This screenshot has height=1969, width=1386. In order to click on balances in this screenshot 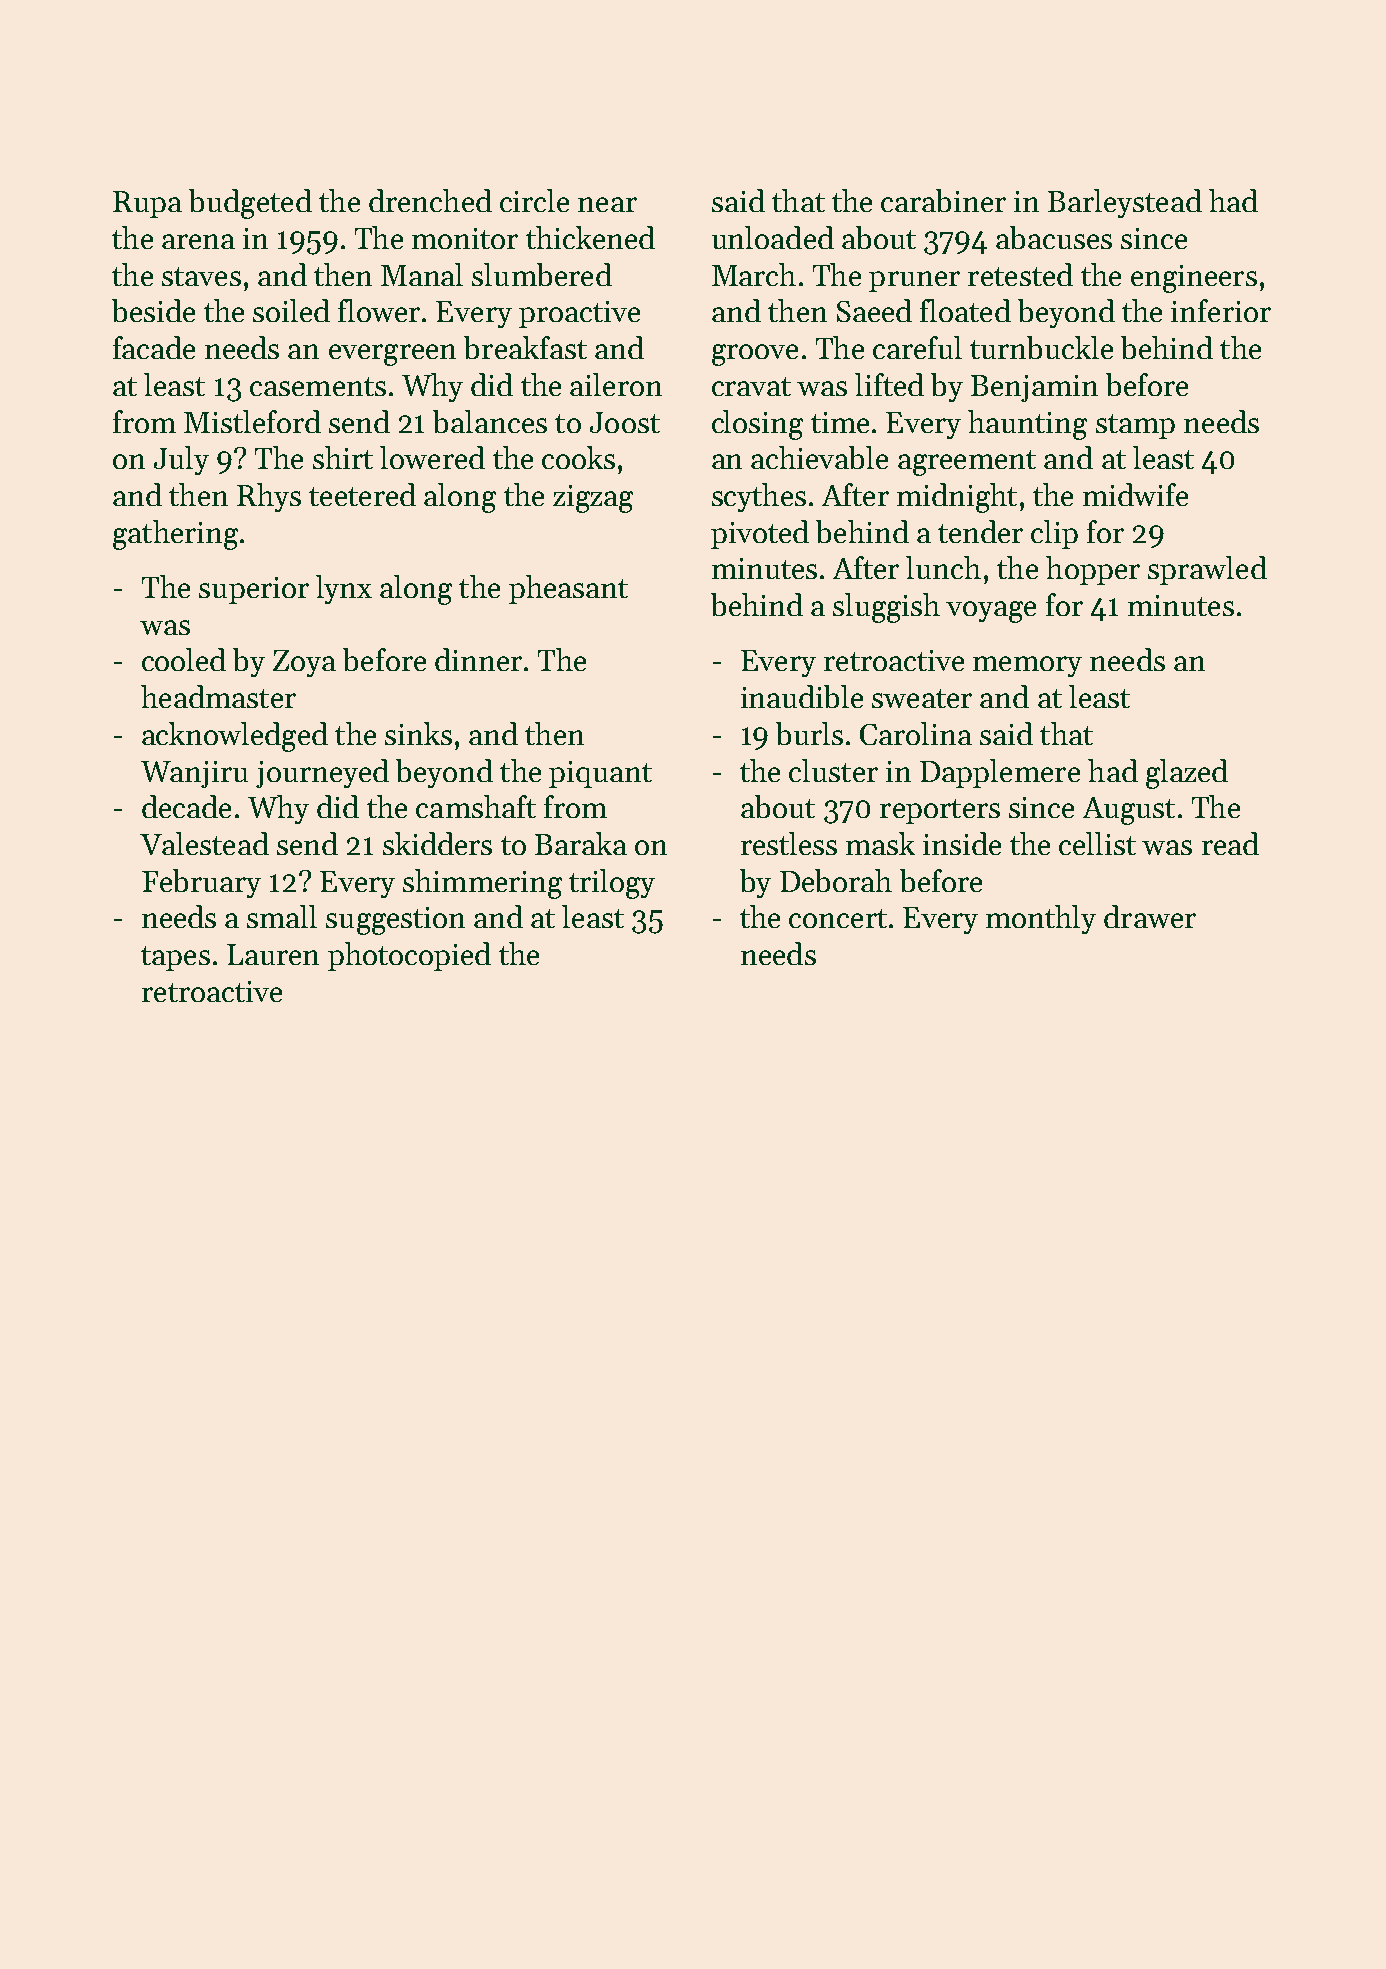, I will do `click(490, 421)`.
